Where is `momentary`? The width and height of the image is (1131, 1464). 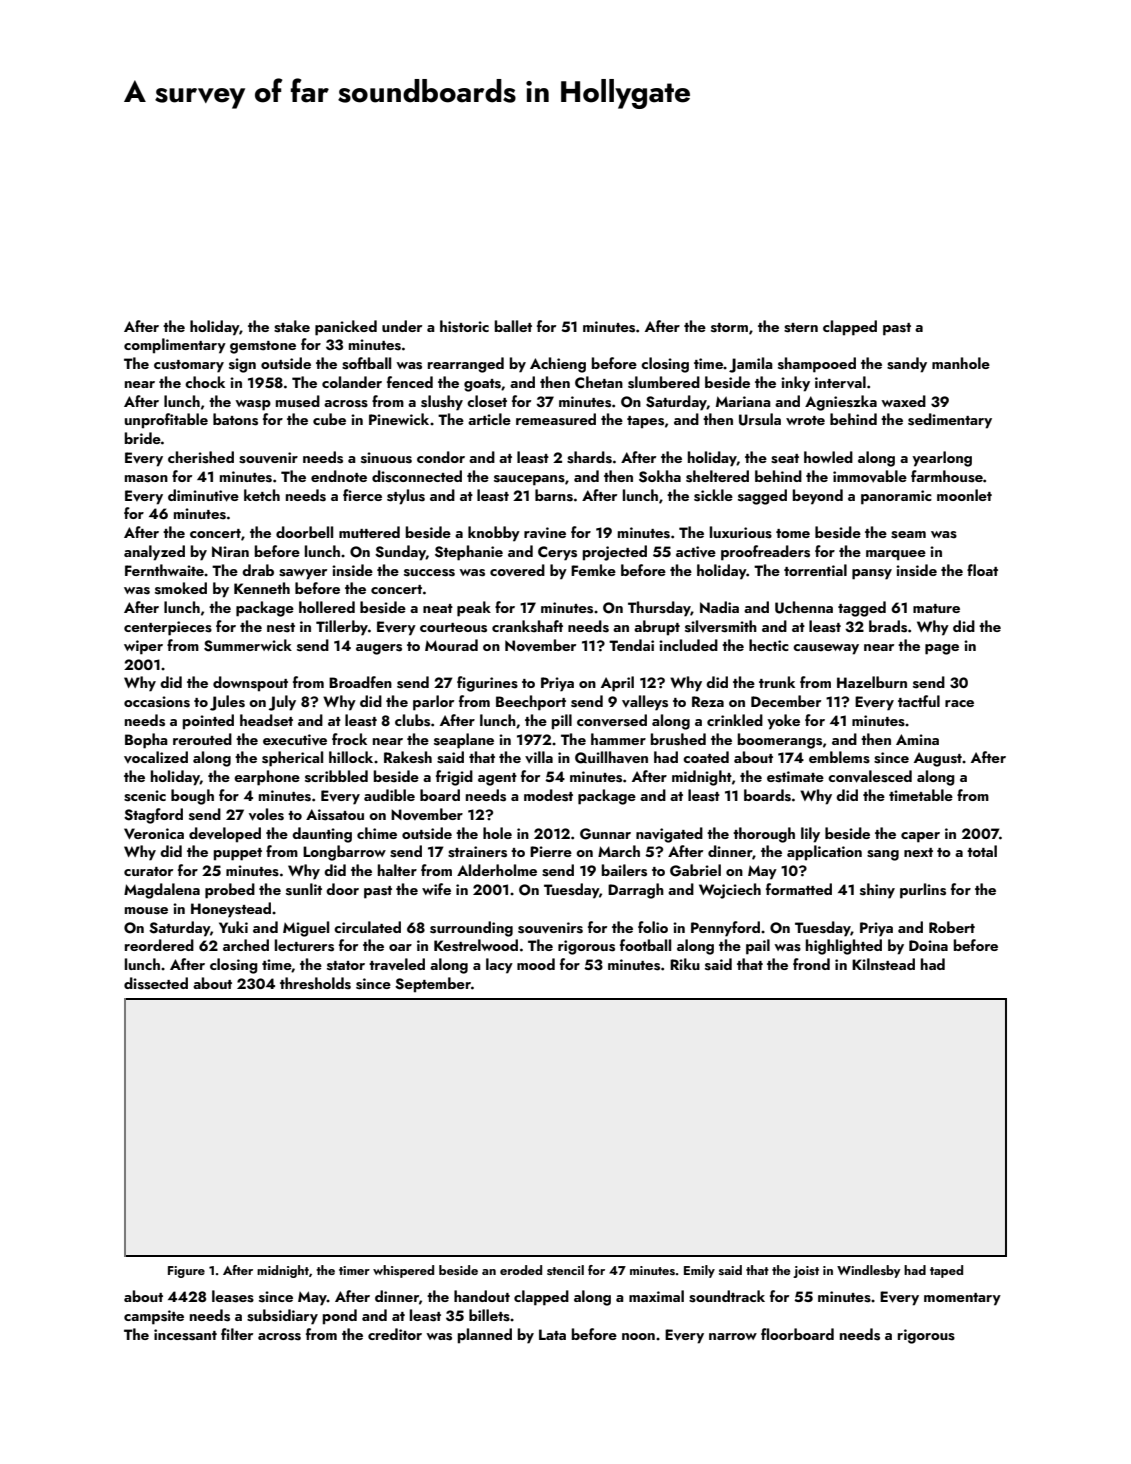 momentary is located at coordinates (962, 1299).
